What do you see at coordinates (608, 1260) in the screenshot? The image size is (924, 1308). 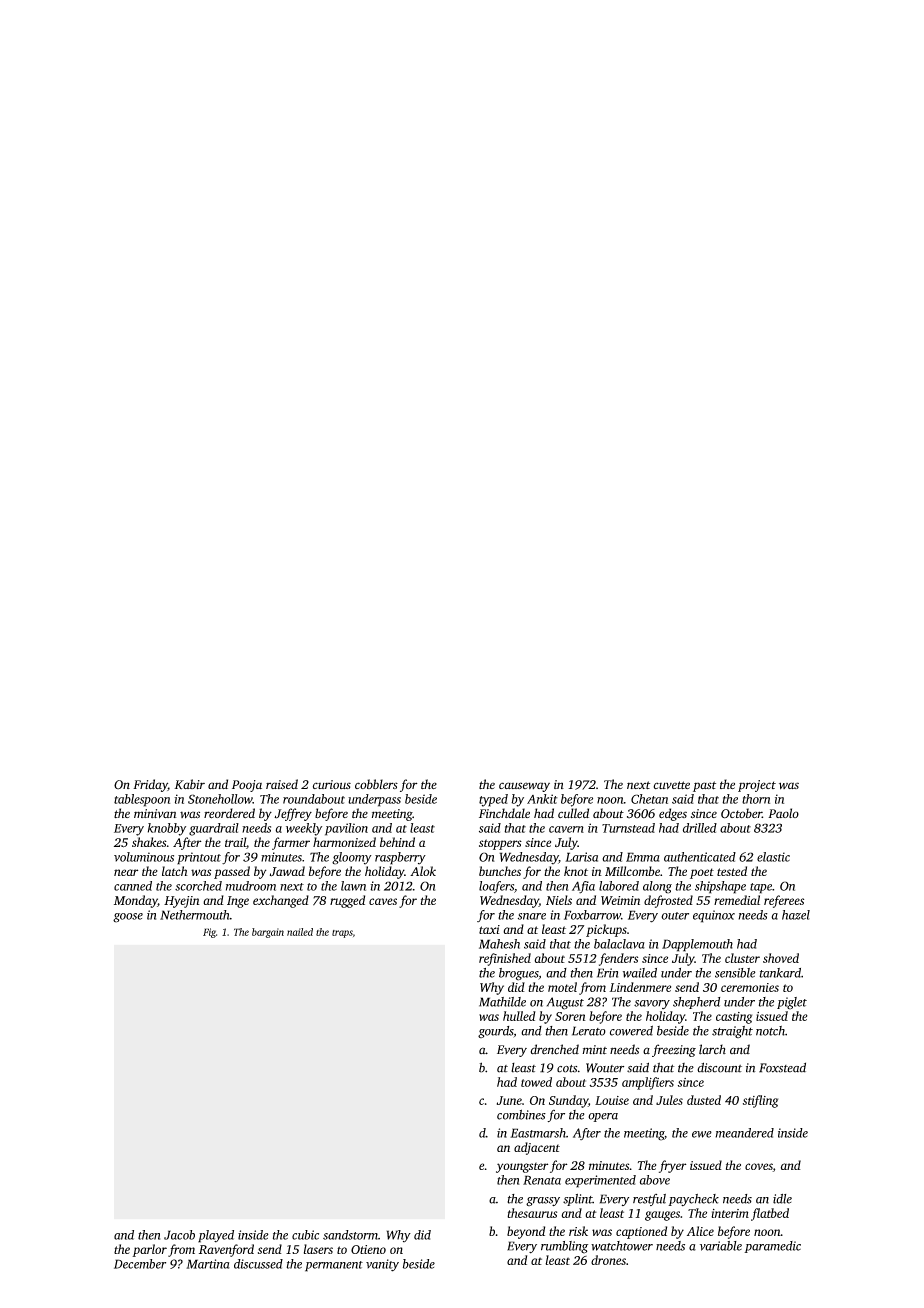 I see `drones` at bounding box center [608, 1260].
